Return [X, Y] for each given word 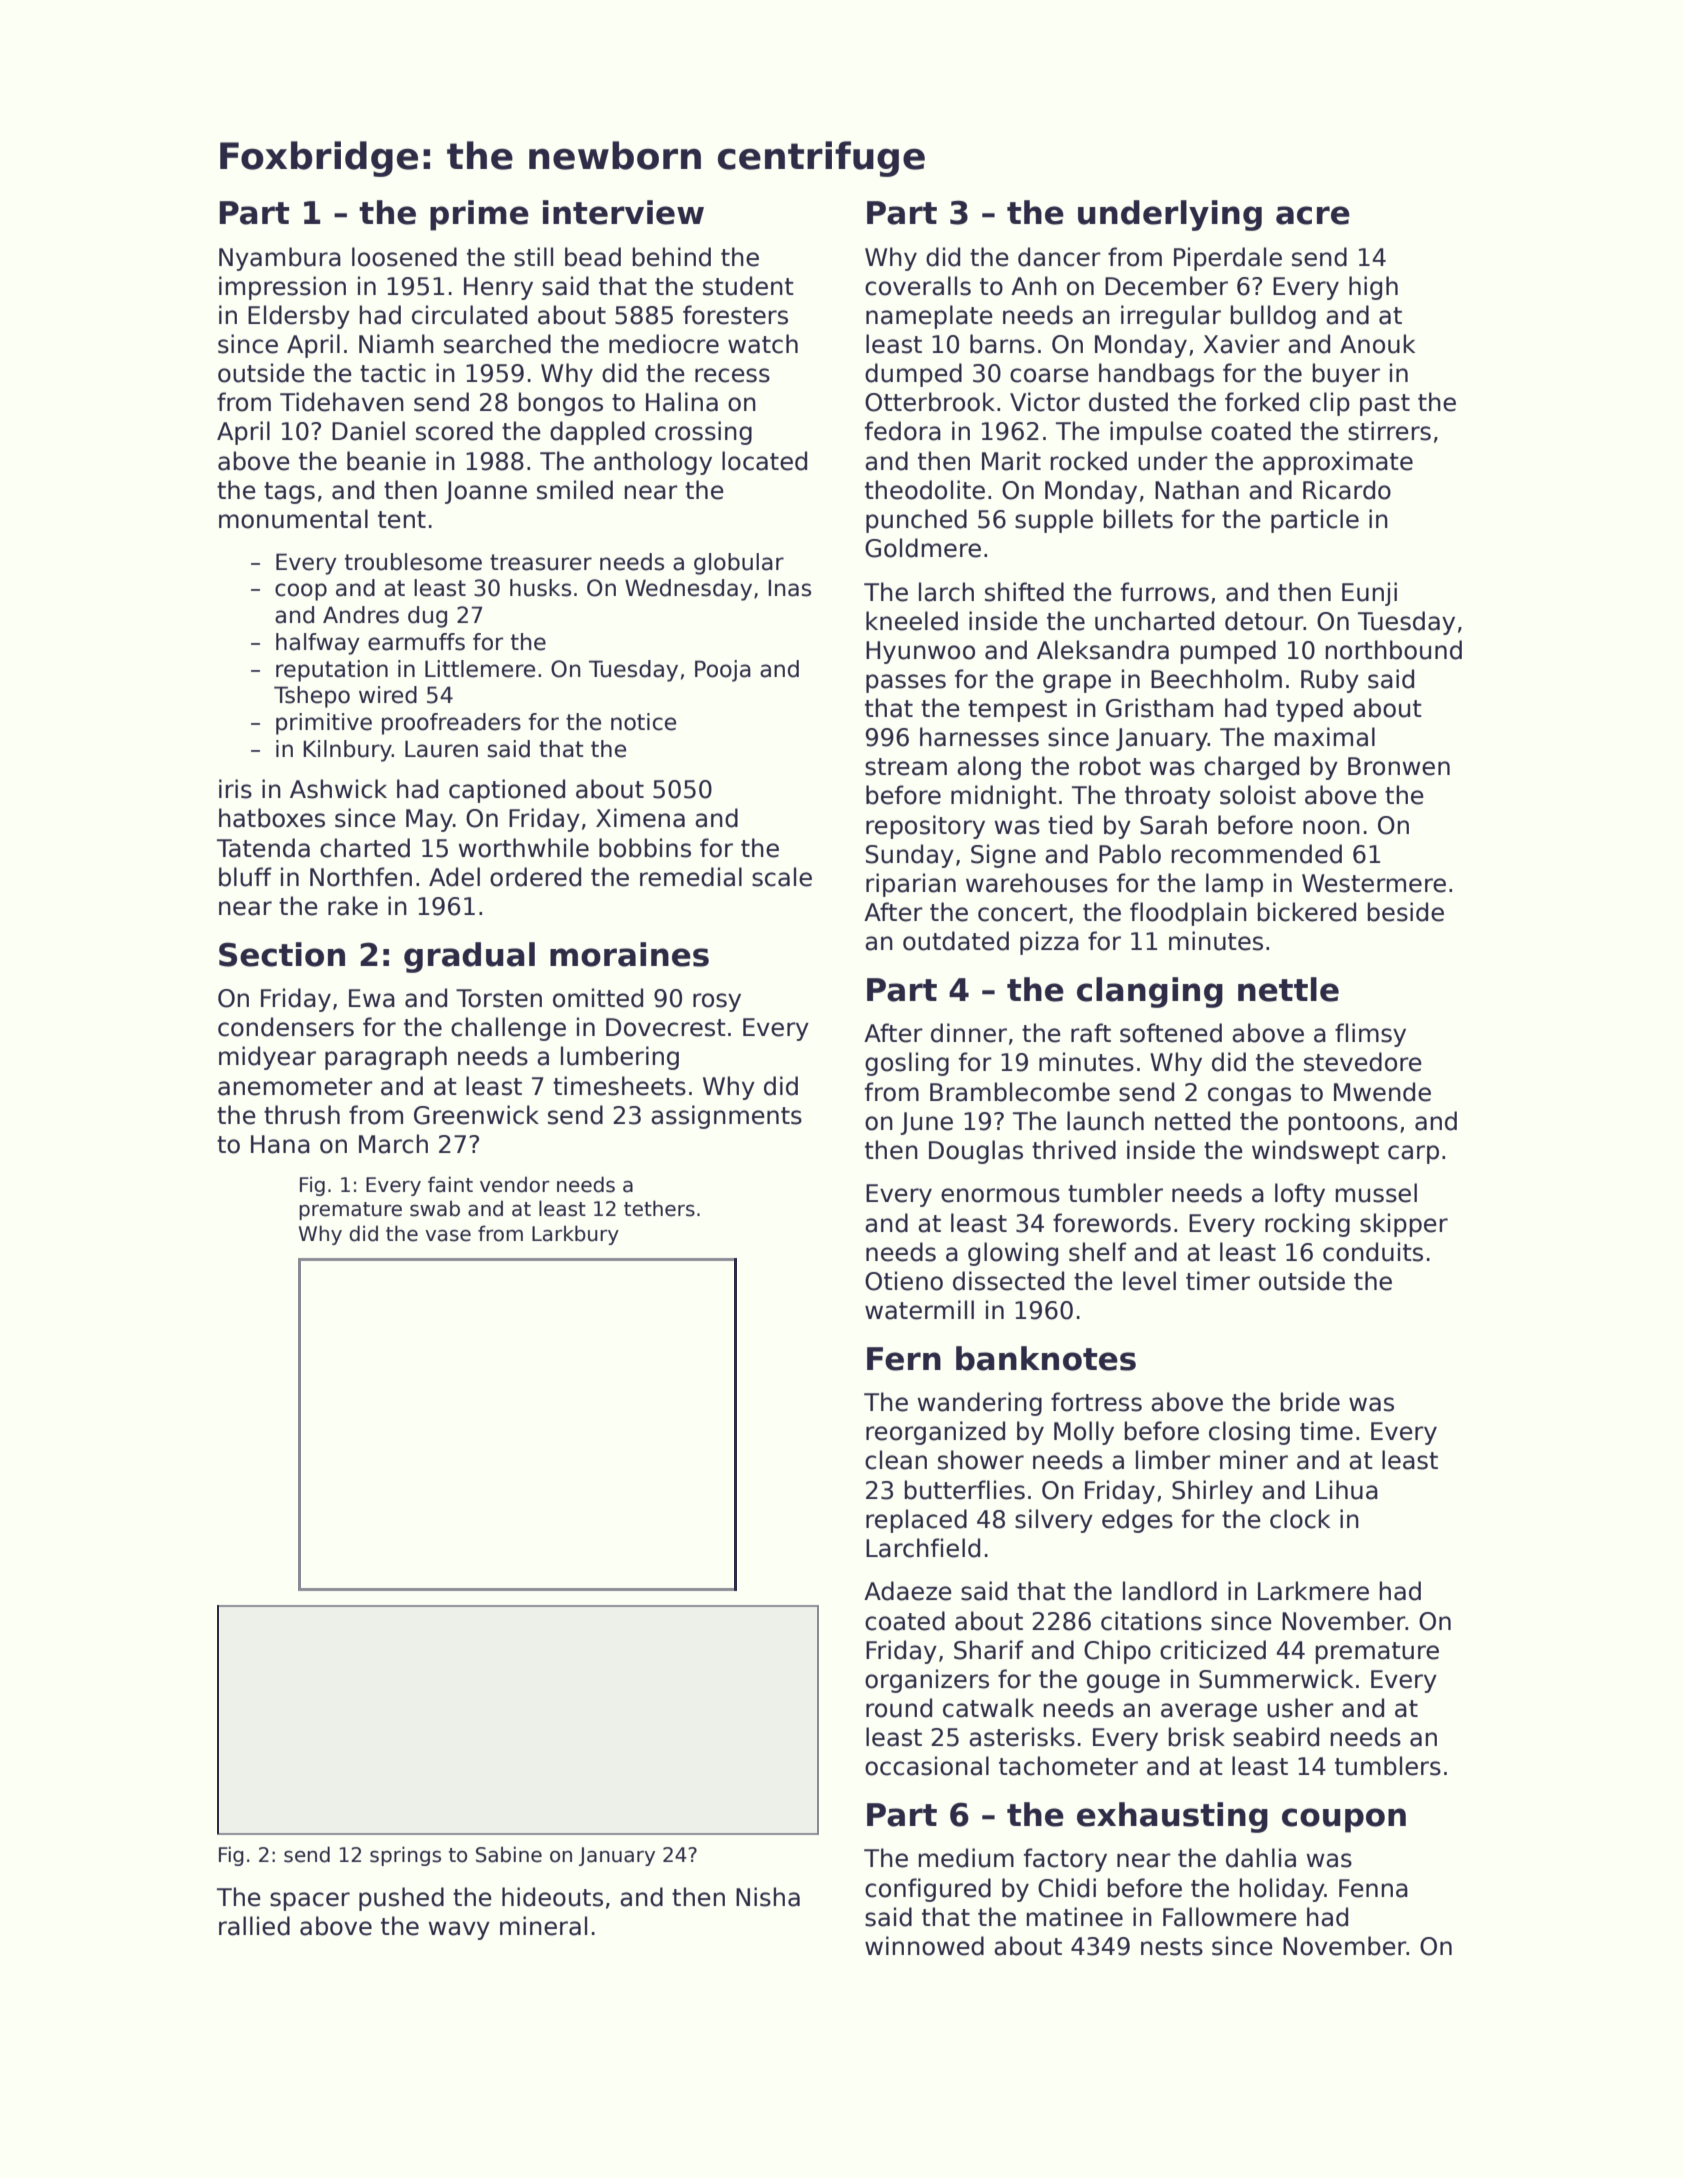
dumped [913, 375]
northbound [1393, 650]
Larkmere [1313, 1591]
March [393, 1144]
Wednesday [688, 590]
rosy [717, 1002]
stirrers [1389, 431]
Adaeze [908, 1591]
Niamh [396, 344]
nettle [1288, 989]
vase [448, 1236]
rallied [254, 1926]
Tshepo [312, 697]
